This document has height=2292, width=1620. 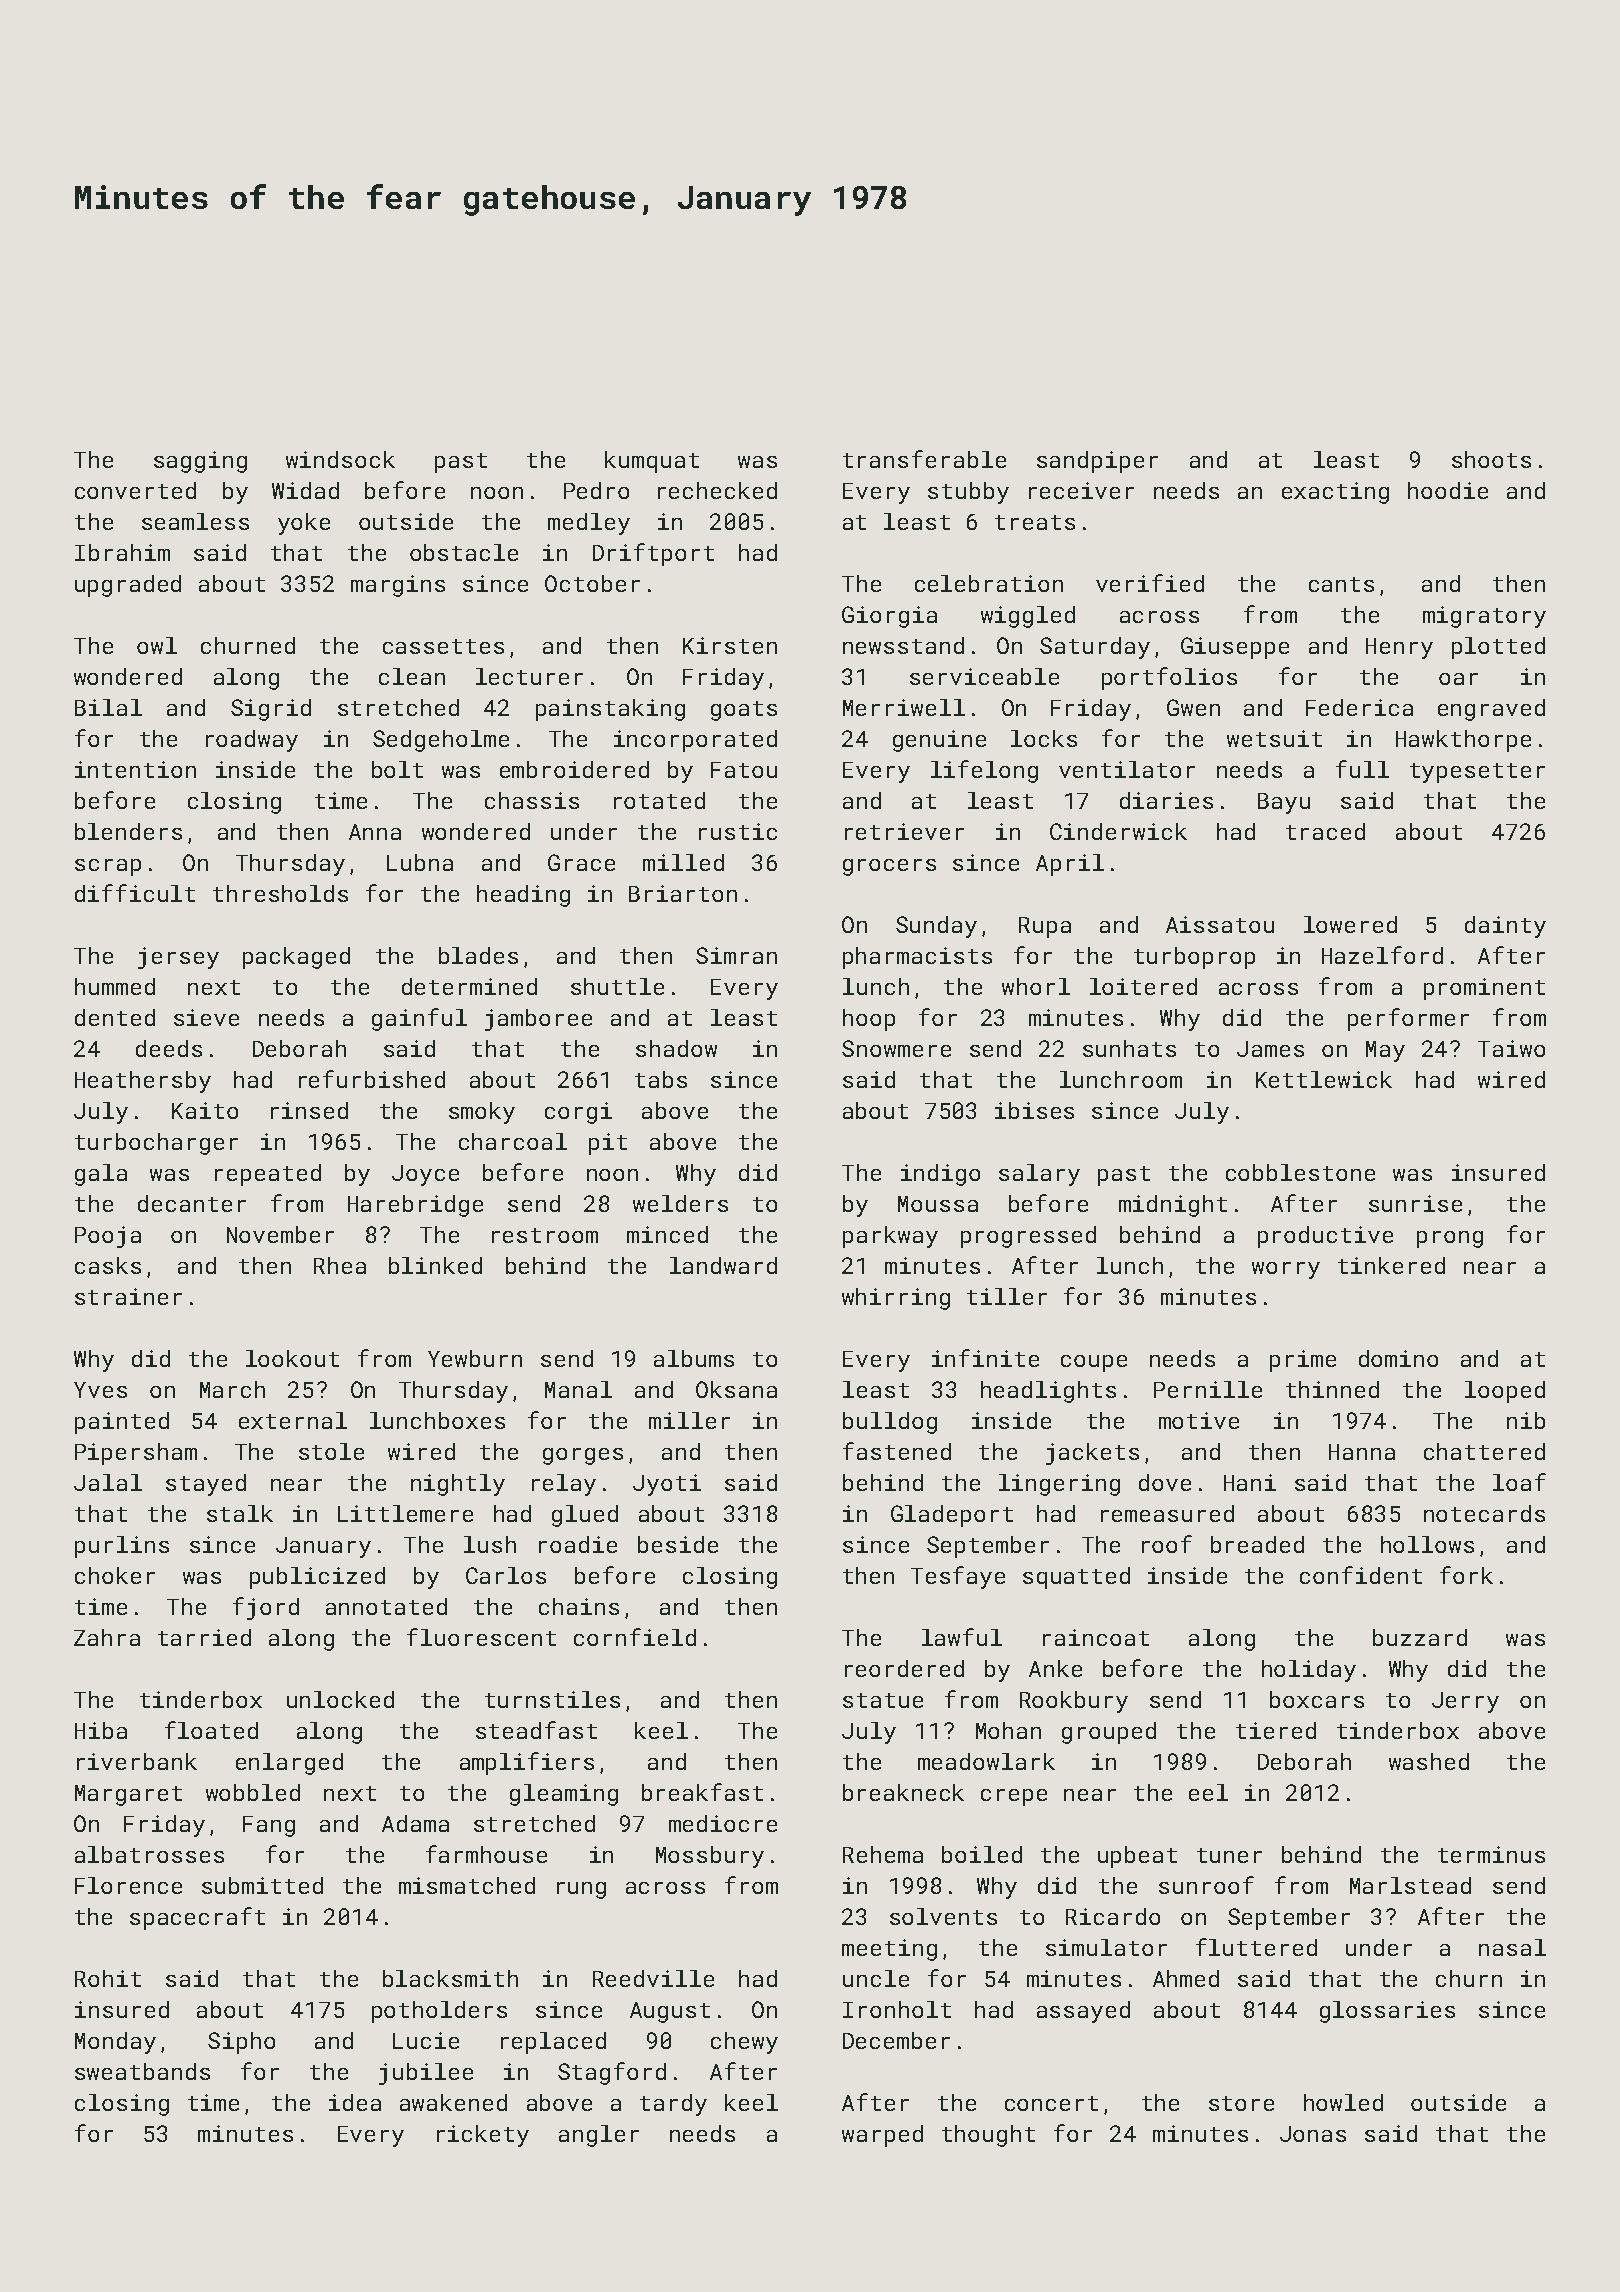 I want to click on Simran, so click(x=736, y=955).
